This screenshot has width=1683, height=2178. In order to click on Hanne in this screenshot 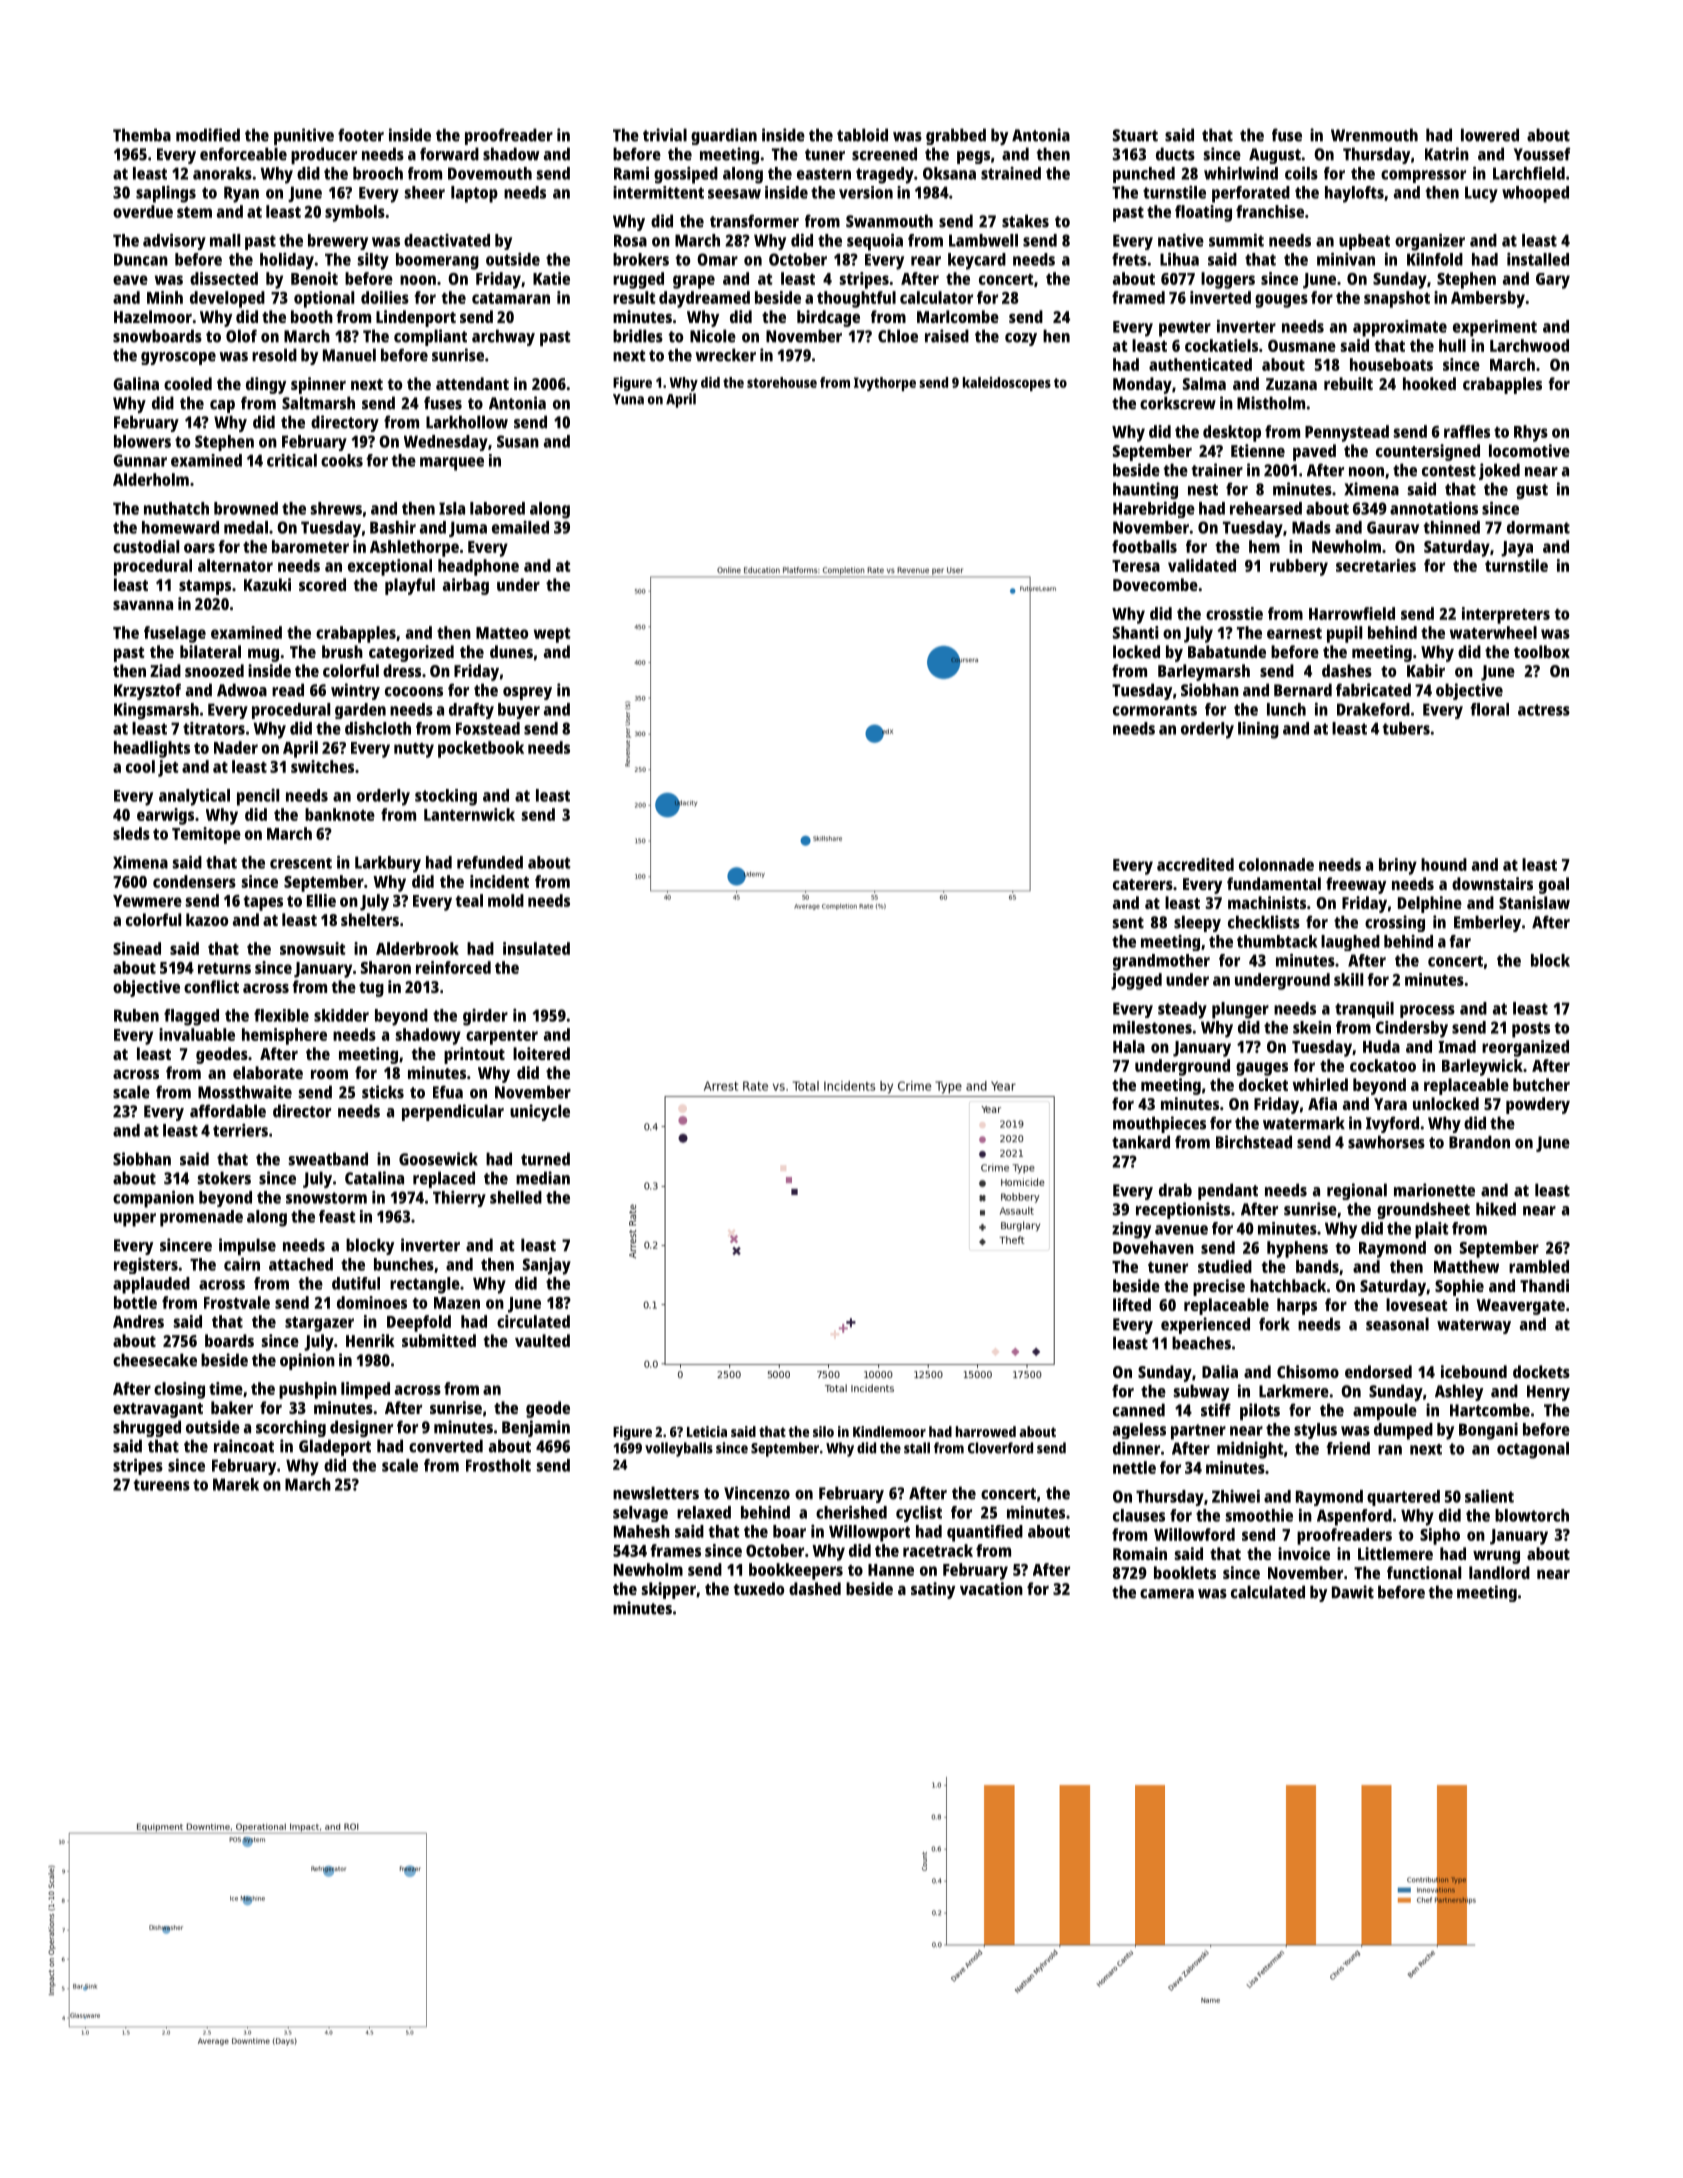, I will do `click(891, 1570)`.
